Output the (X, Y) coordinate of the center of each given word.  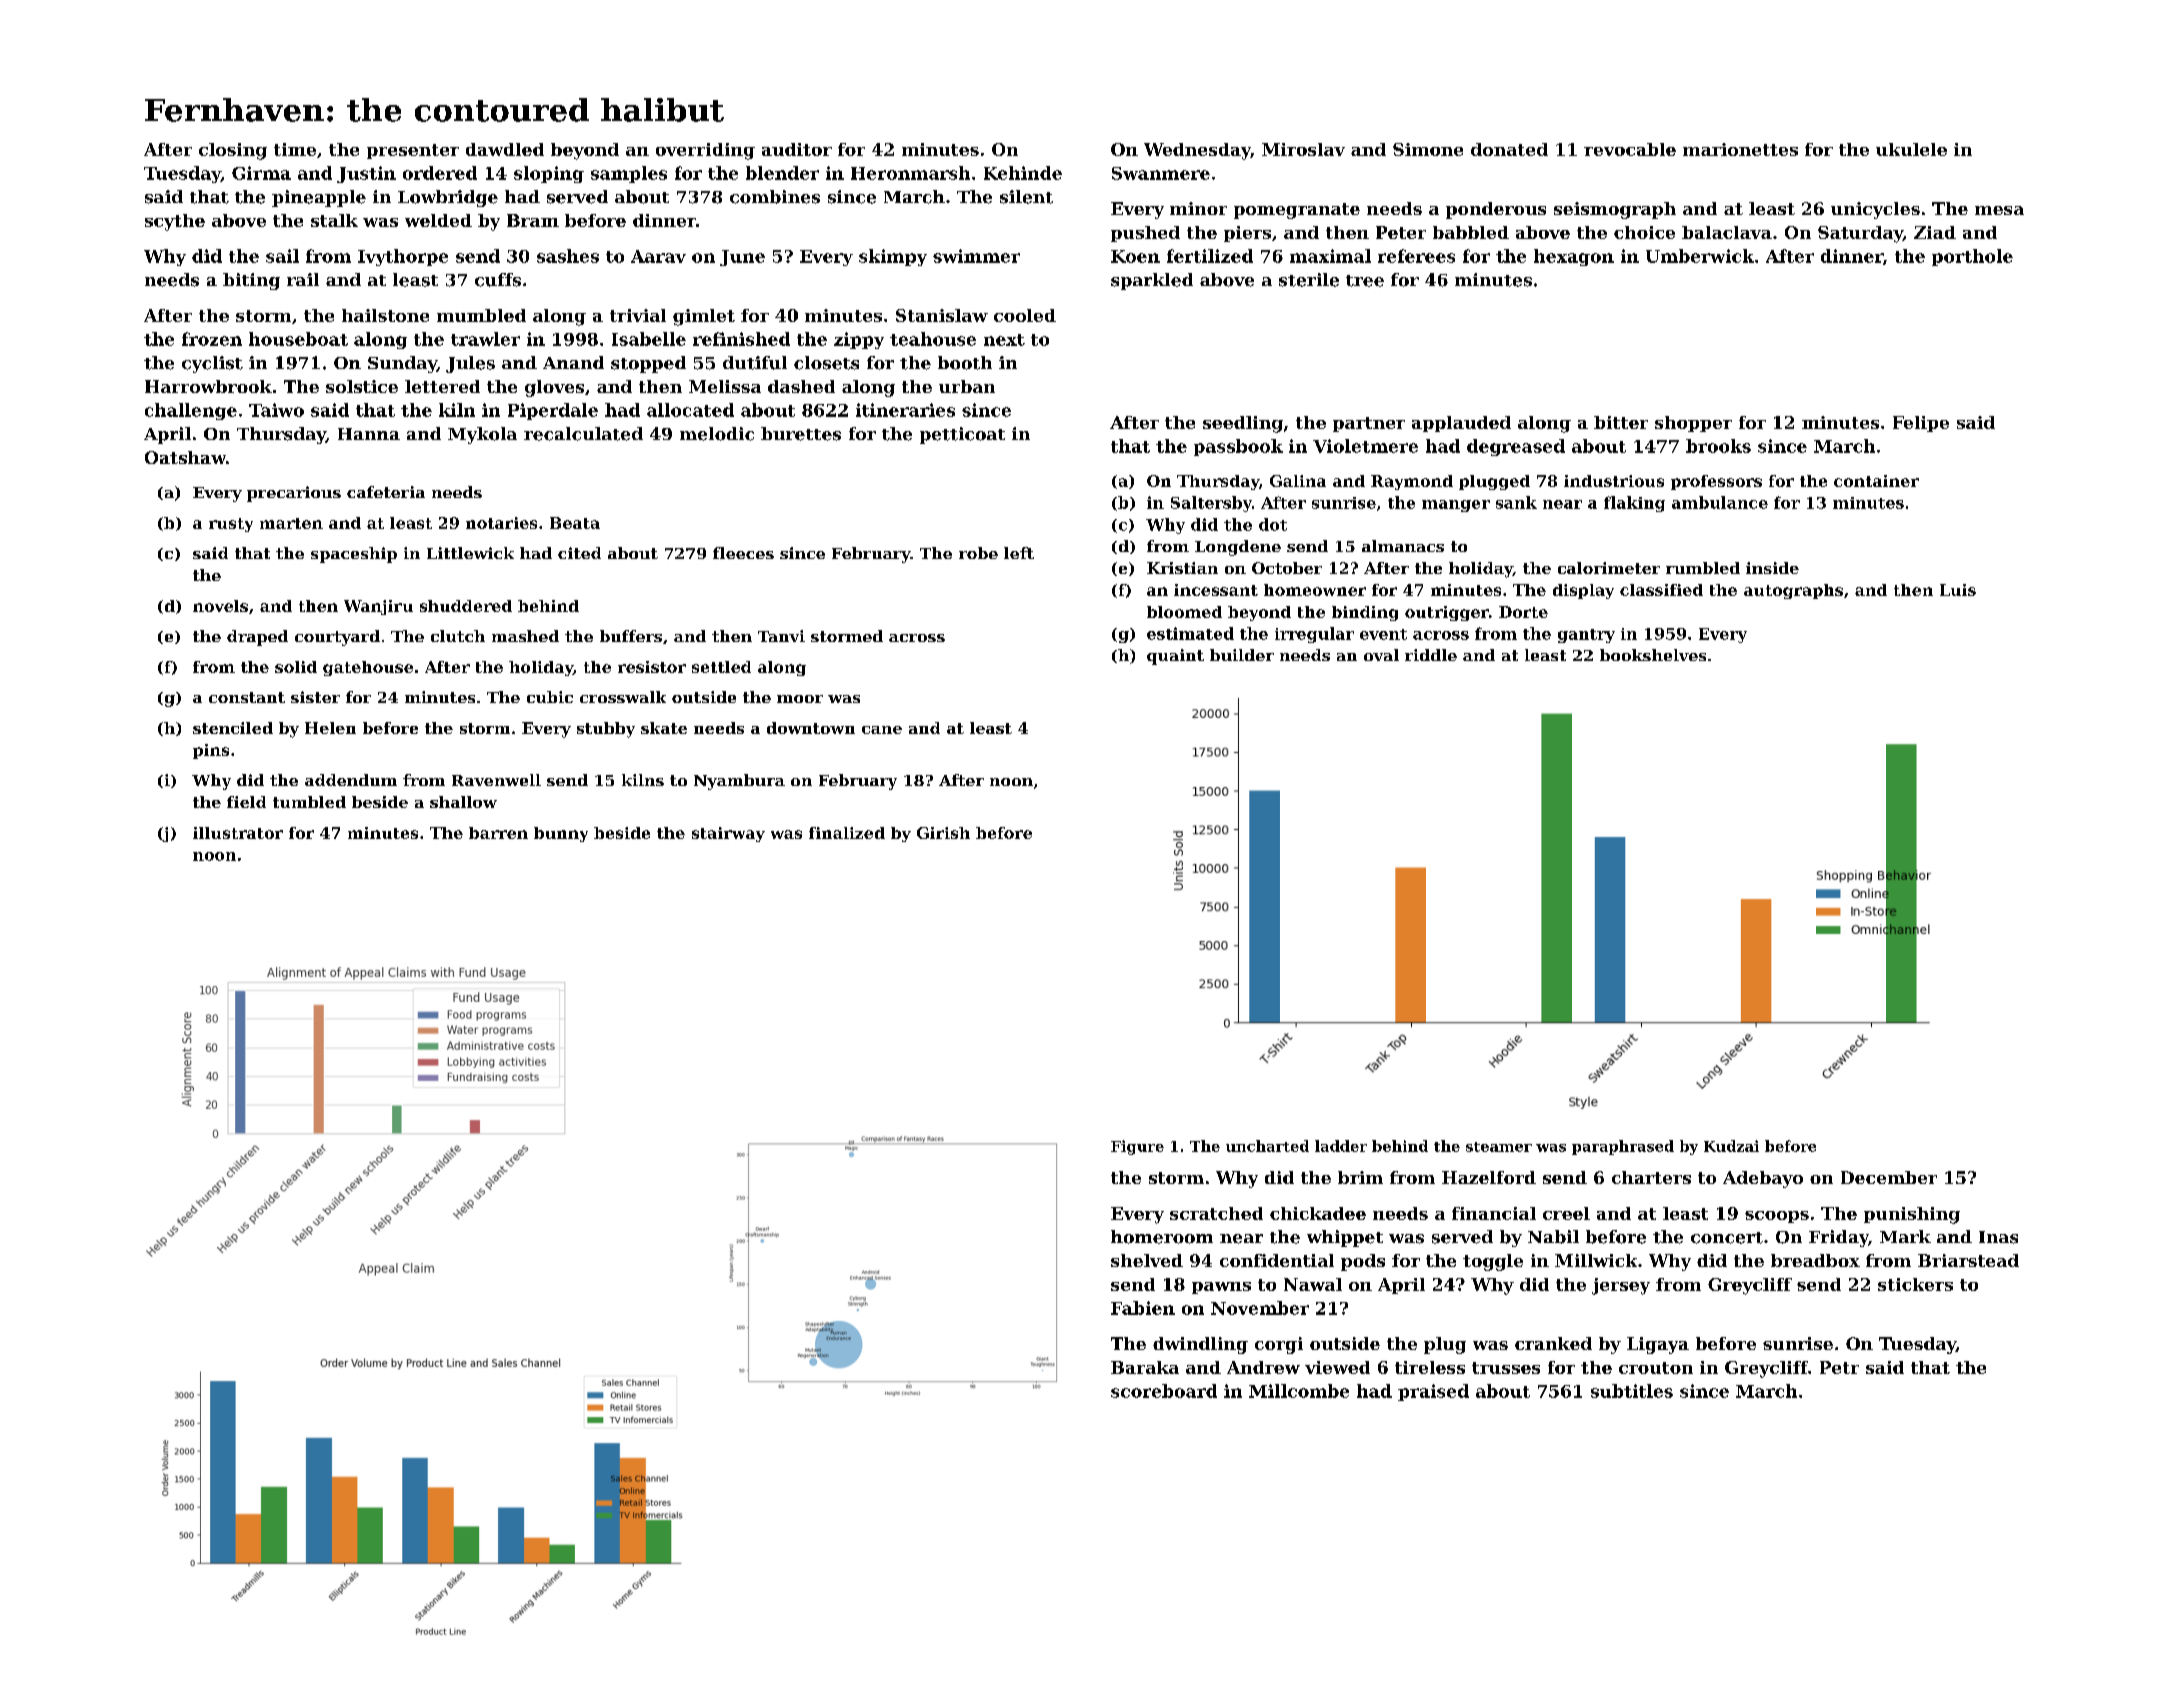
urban (967, 386)
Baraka (1145, 1367)
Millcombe (1299, 1391)
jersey (1621, 1286)
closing (233, 151)
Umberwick (1700, 256)
